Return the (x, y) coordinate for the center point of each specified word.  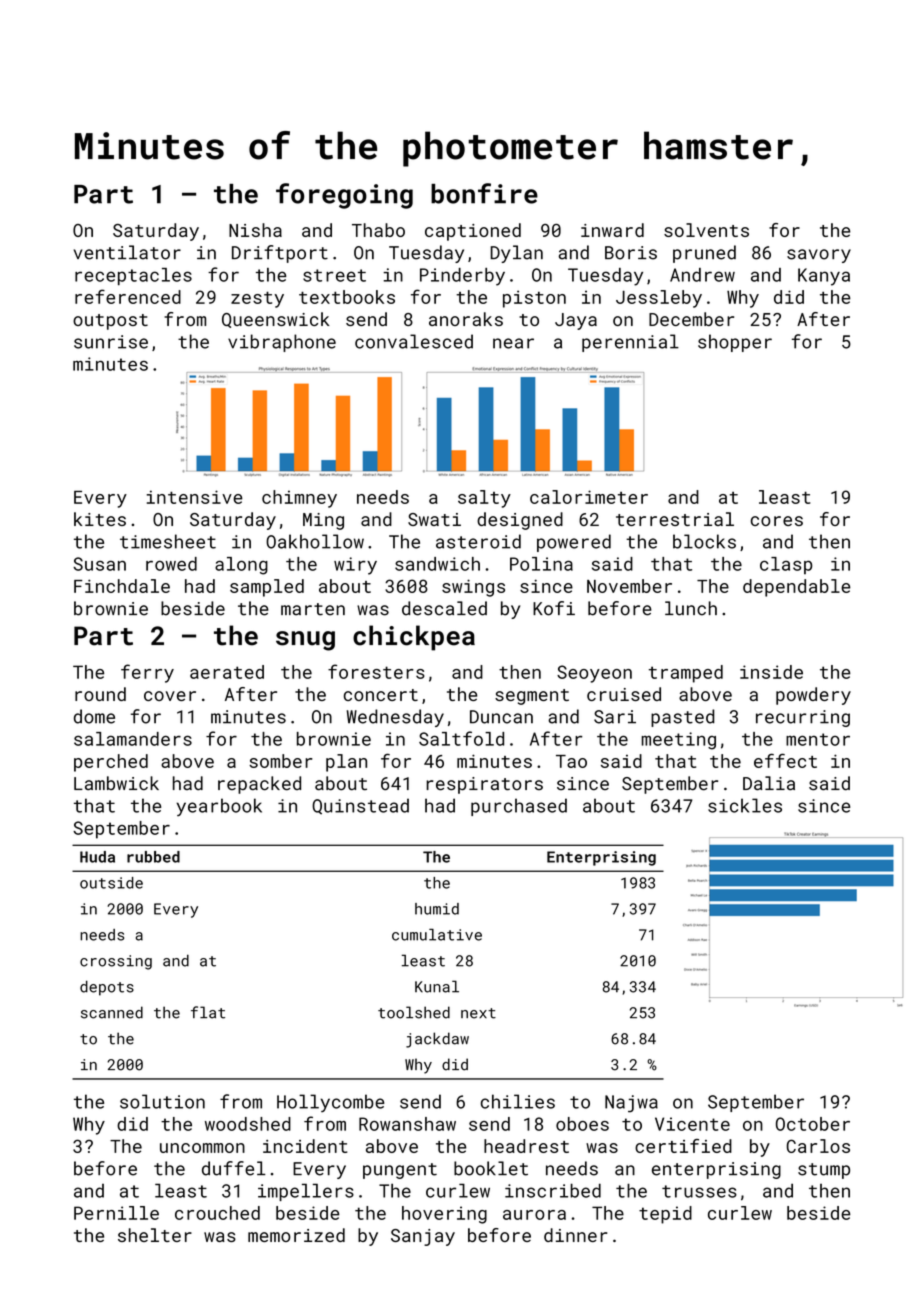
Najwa (631, 1104)
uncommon (202, 1148)
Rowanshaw (407, 1124)
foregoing (344, 196)
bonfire (484, 193)
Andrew (702, 275)
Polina (541, 564)
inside (771, 672)
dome (94, 716)
